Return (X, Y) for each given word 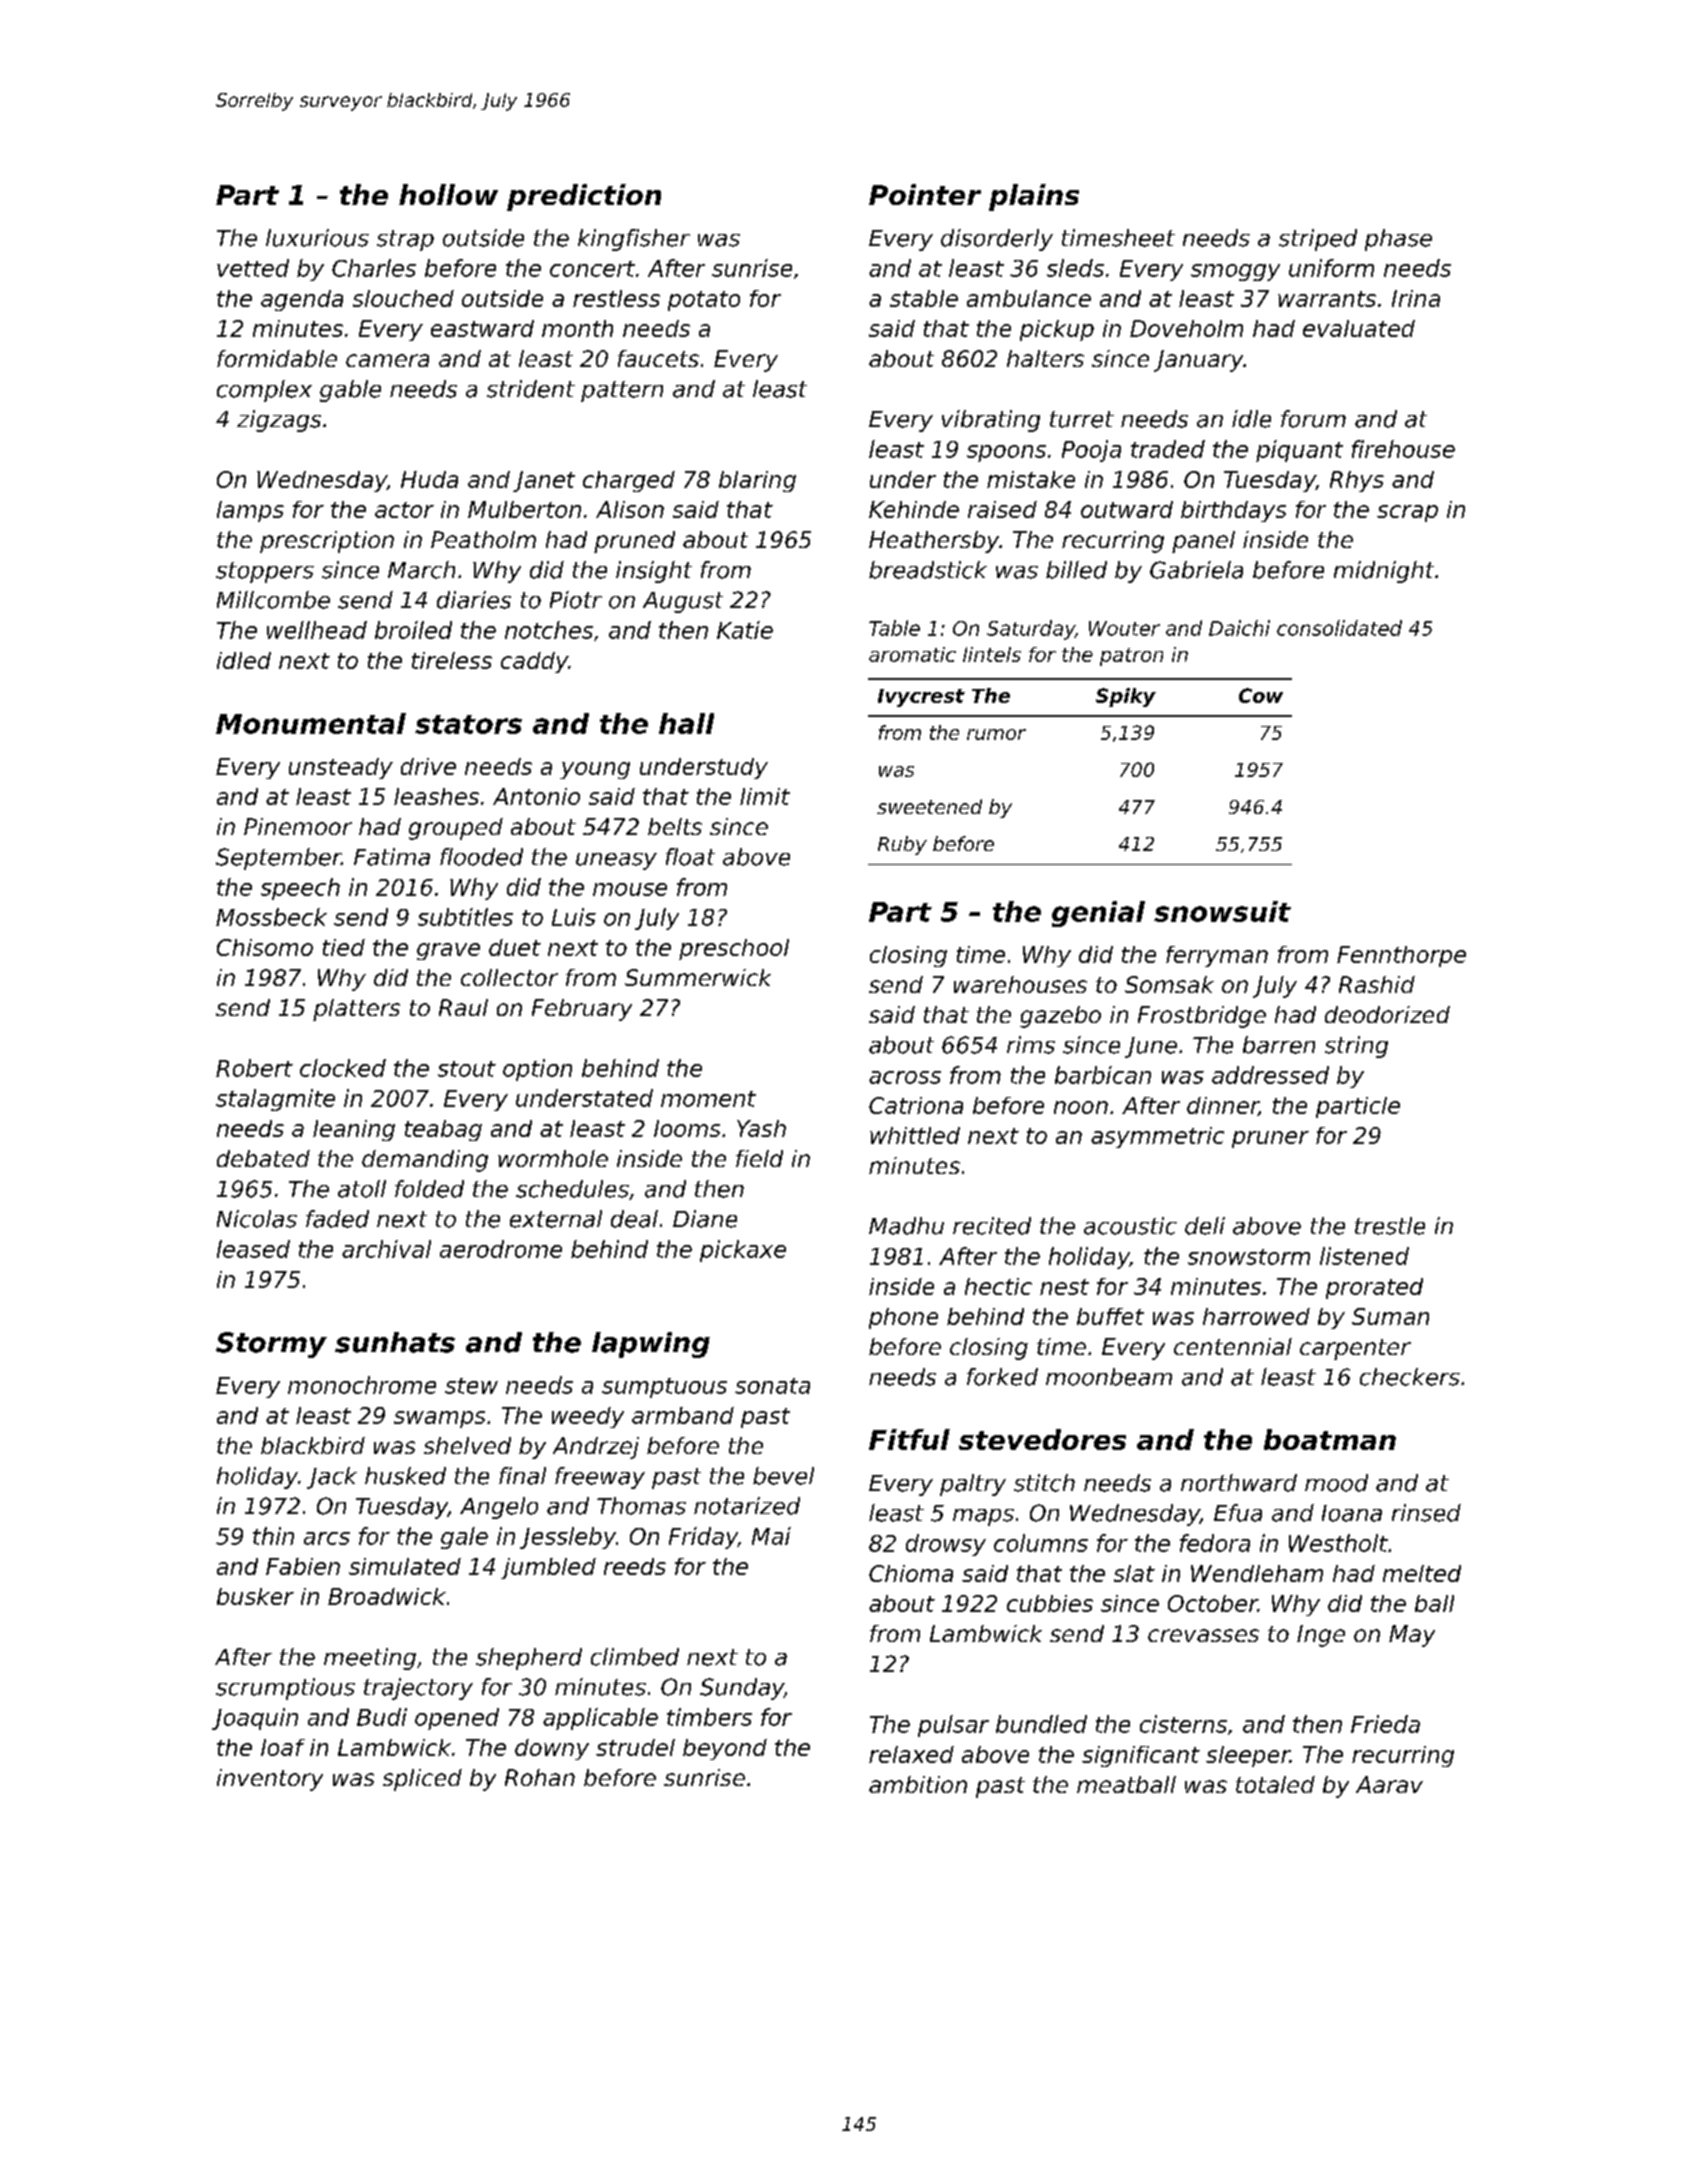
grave (448, 951)
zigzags (279, 421)
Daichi (1239, 628)
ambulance (1029, 298)
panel (1203, 542)
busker (255, 1596)
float (690, 857)
